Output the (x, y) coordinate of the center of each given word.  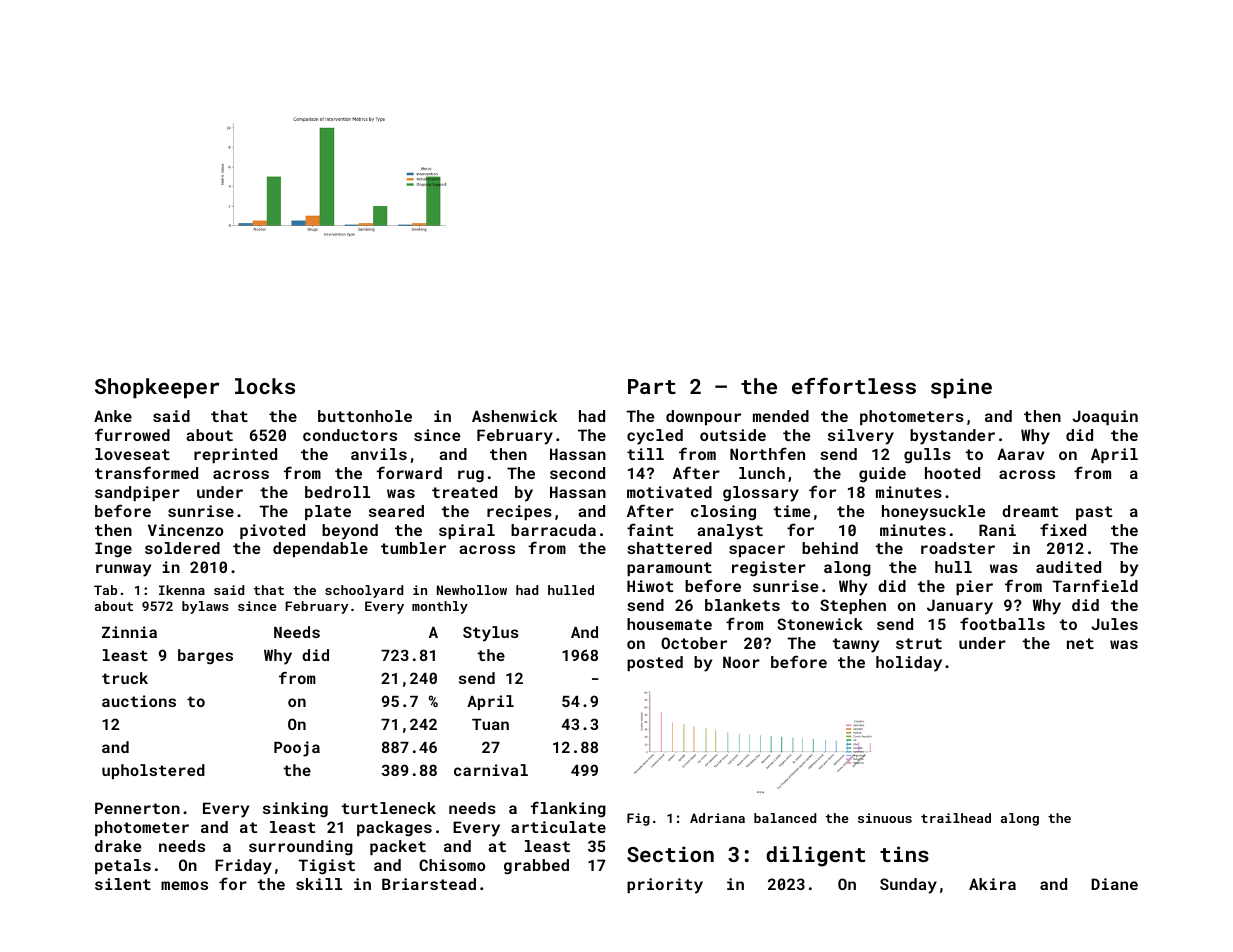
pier (974, 587)
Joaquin (1105, 417)
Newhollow (472, 590)
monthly (440, 607)
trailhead (956, 818)
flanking (568, 809)
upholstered (153, 771)
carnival (491, 770)
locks (265, 386)
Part (652, 386)
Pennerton (137, 808)
